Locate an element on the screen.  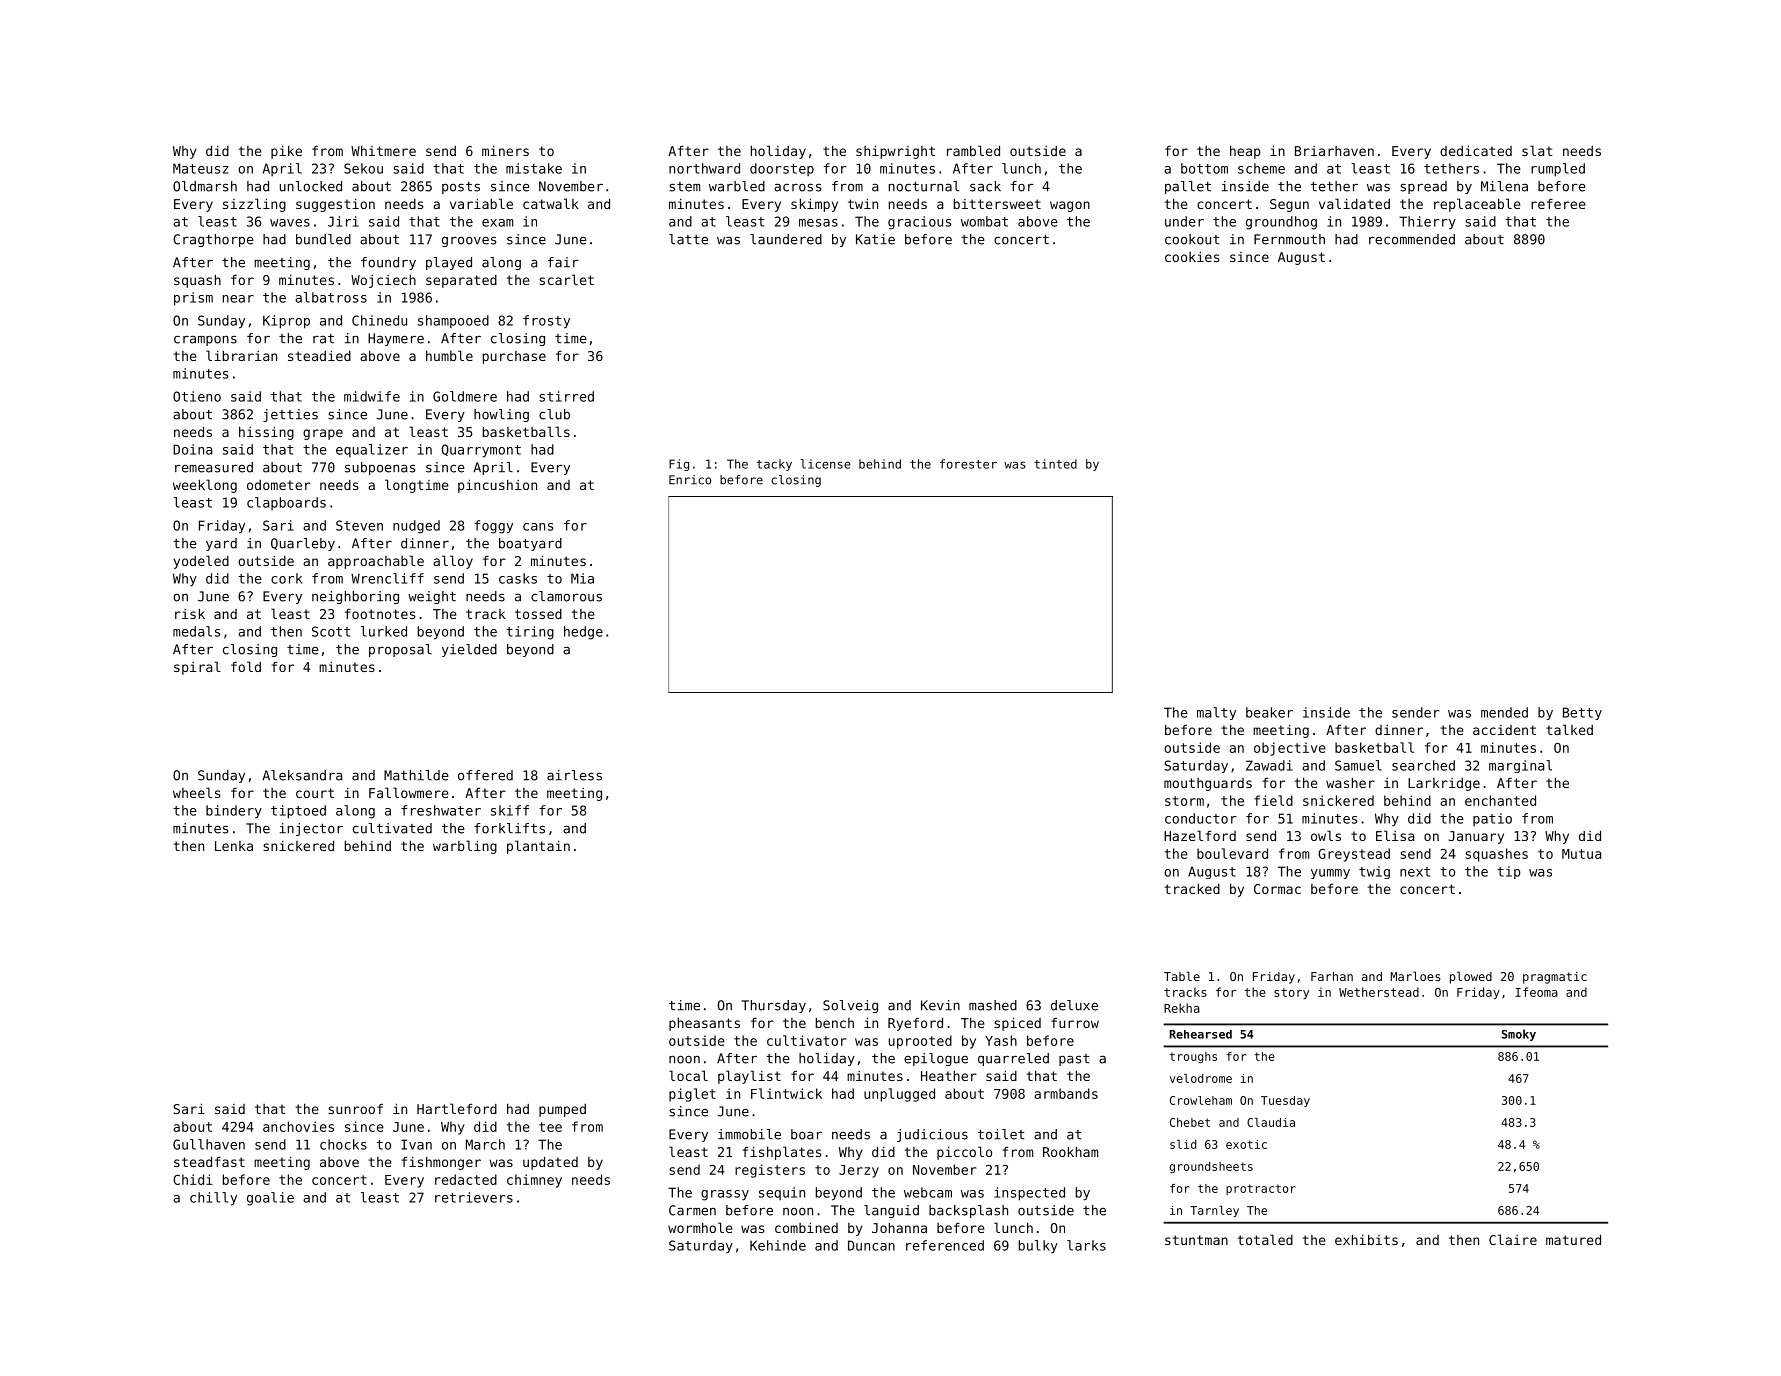
cans is located at coordinates (538, 527).
